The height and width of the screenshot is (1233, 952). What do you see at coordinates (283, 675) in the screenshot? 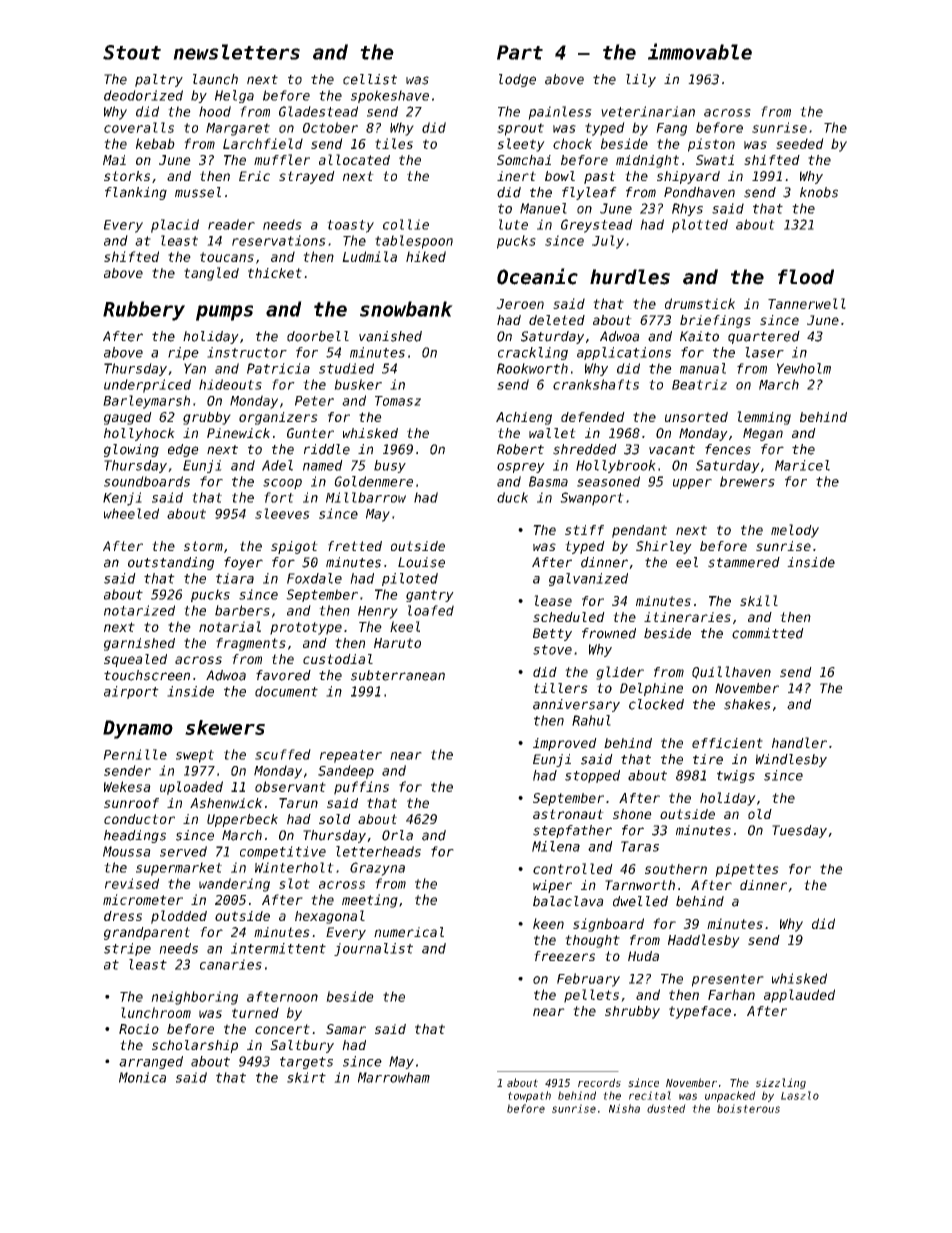
I see `favored` at bounding box center [283, 675].
